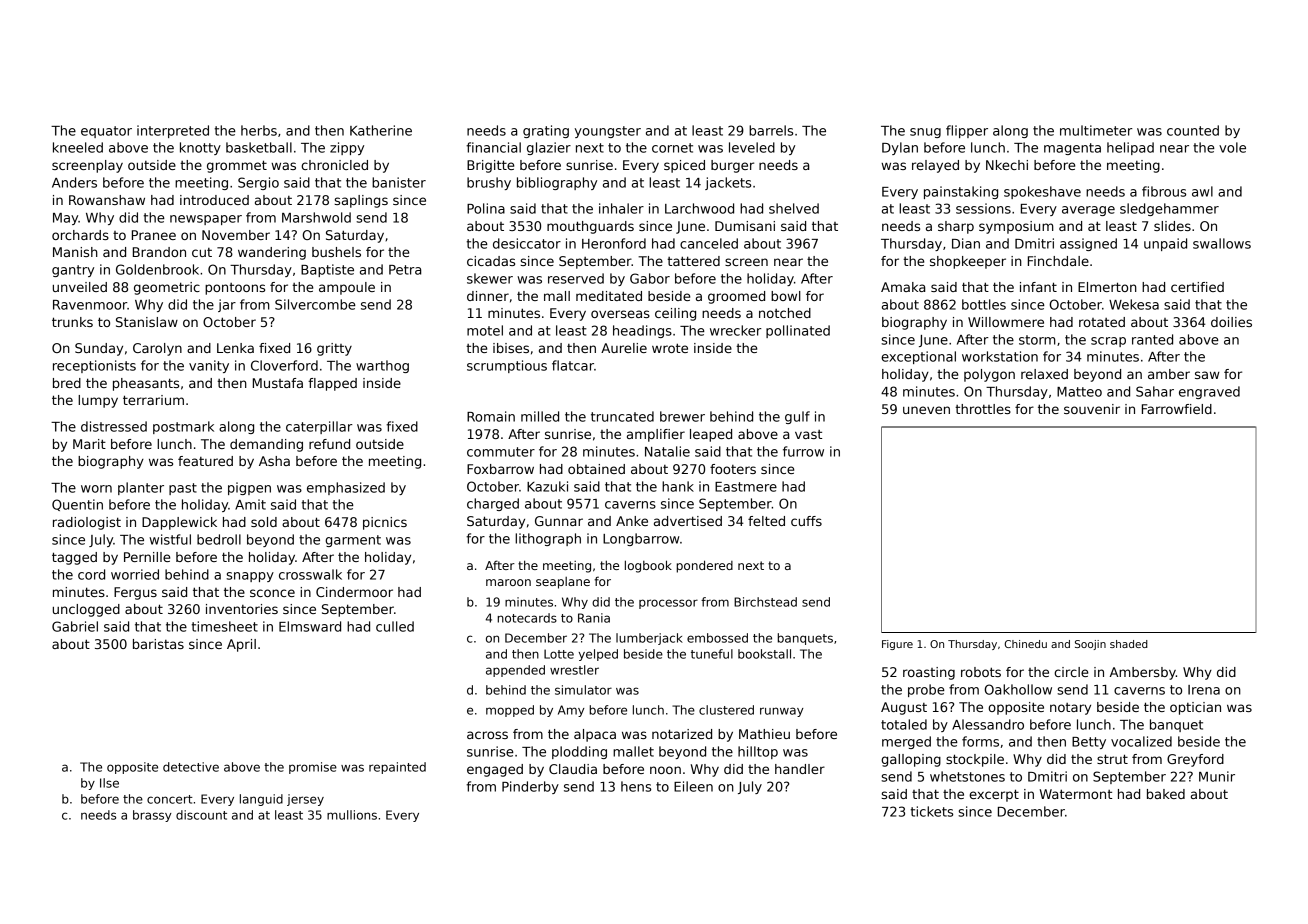 Image resolution: width=1308 pixels, height=924 pixels. Describe the element at coordinates (1076, 794) in the image. I see `Watermont` at that location.
